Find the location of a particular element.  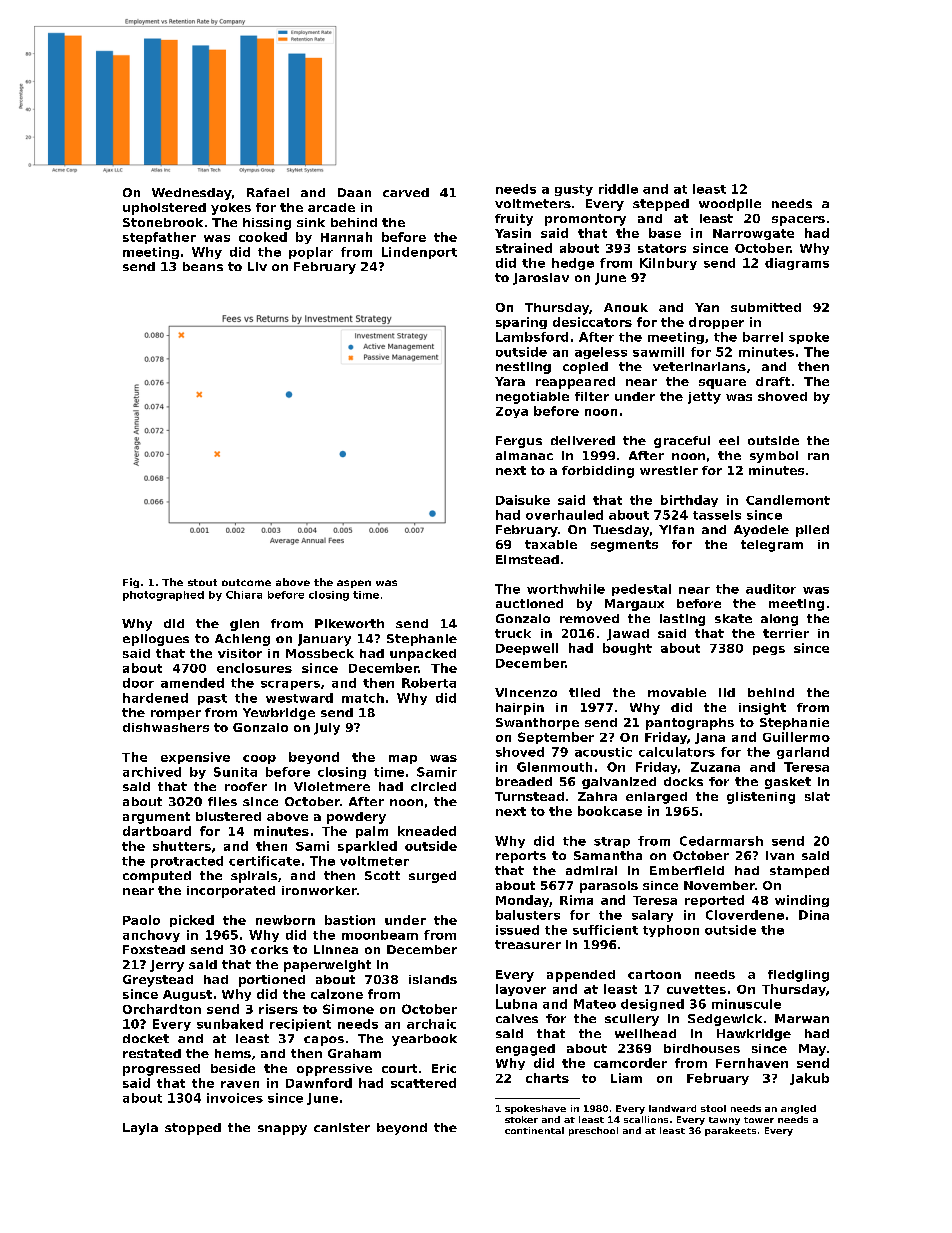

sawmill is located at coordinates (658, 352).
